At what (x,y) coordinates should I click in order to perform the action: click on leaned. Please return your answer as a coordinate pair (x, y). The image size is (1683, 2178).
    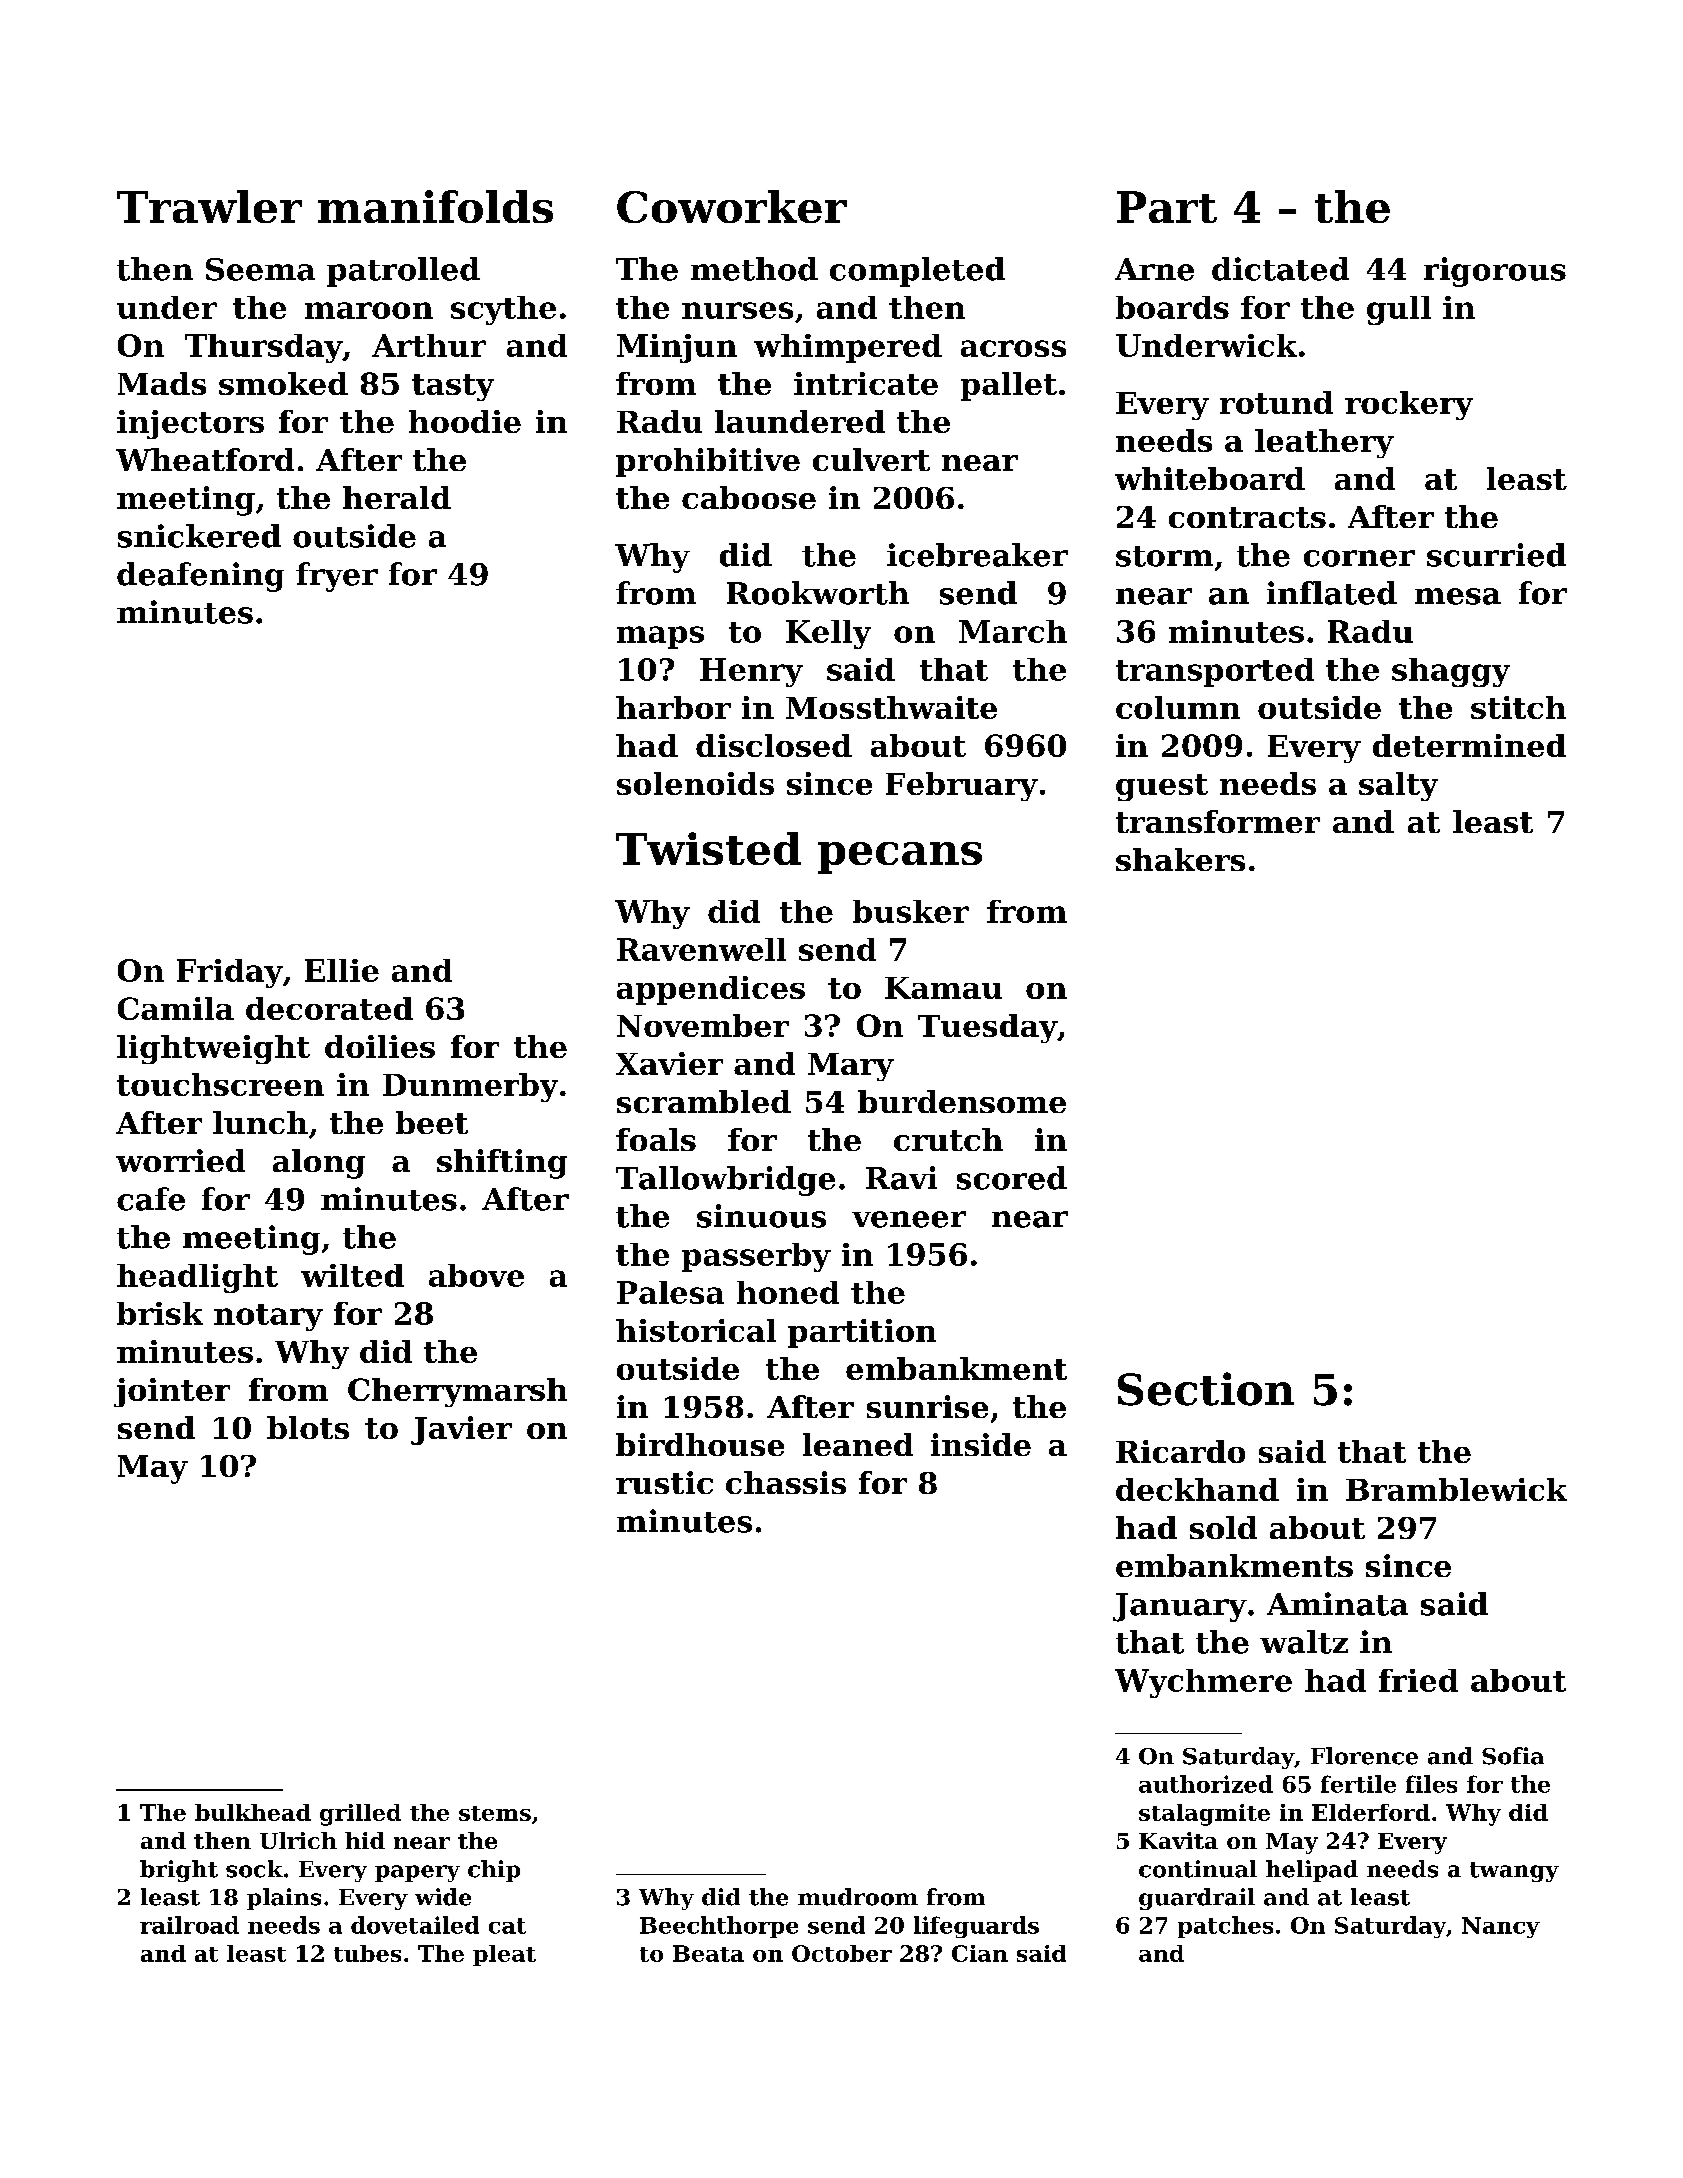
    Looking at the image, I should click on (858, 1444).
